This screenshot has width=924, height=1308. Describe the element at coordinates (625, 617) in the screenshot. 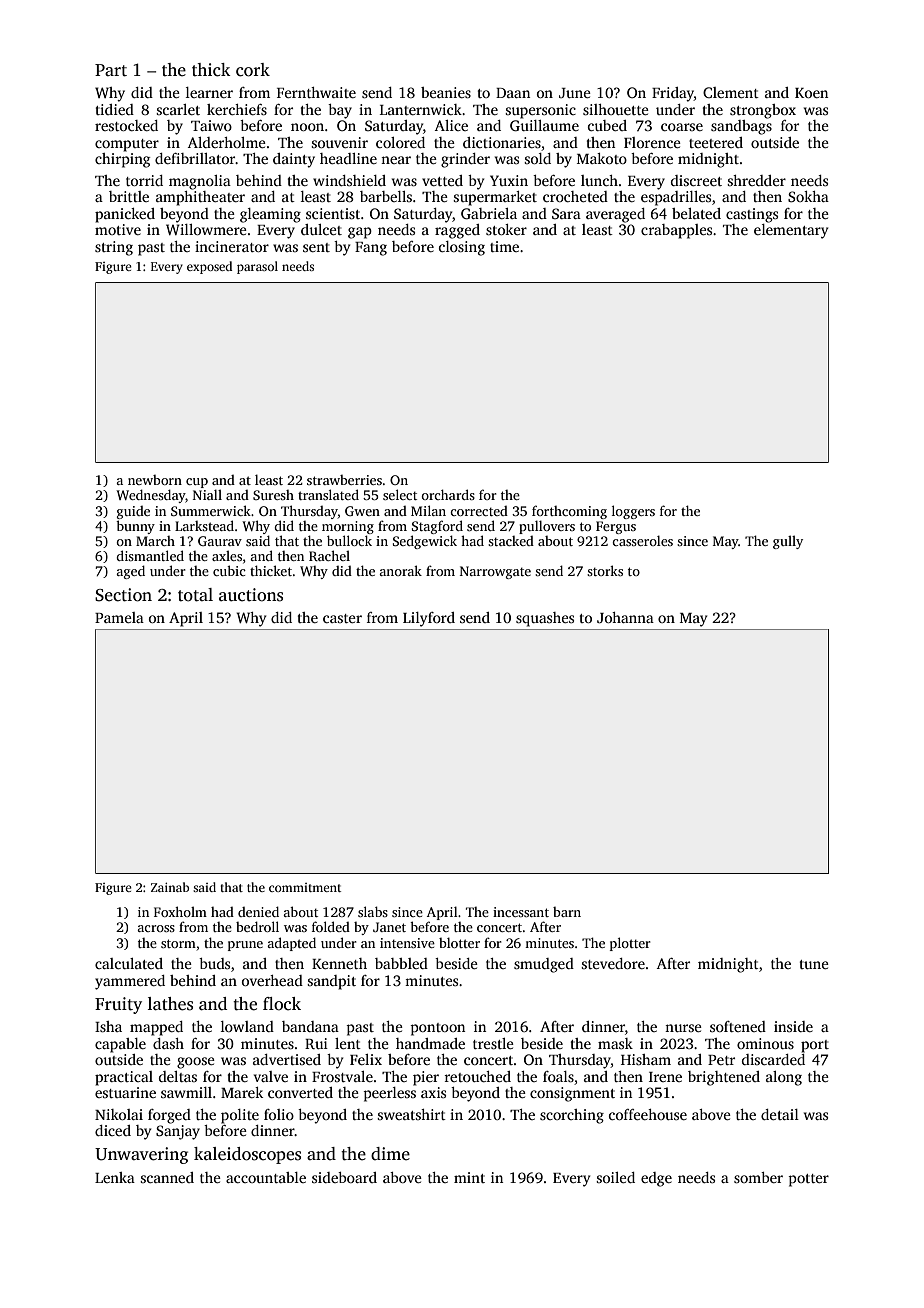

I see `Johanna` at that location.
